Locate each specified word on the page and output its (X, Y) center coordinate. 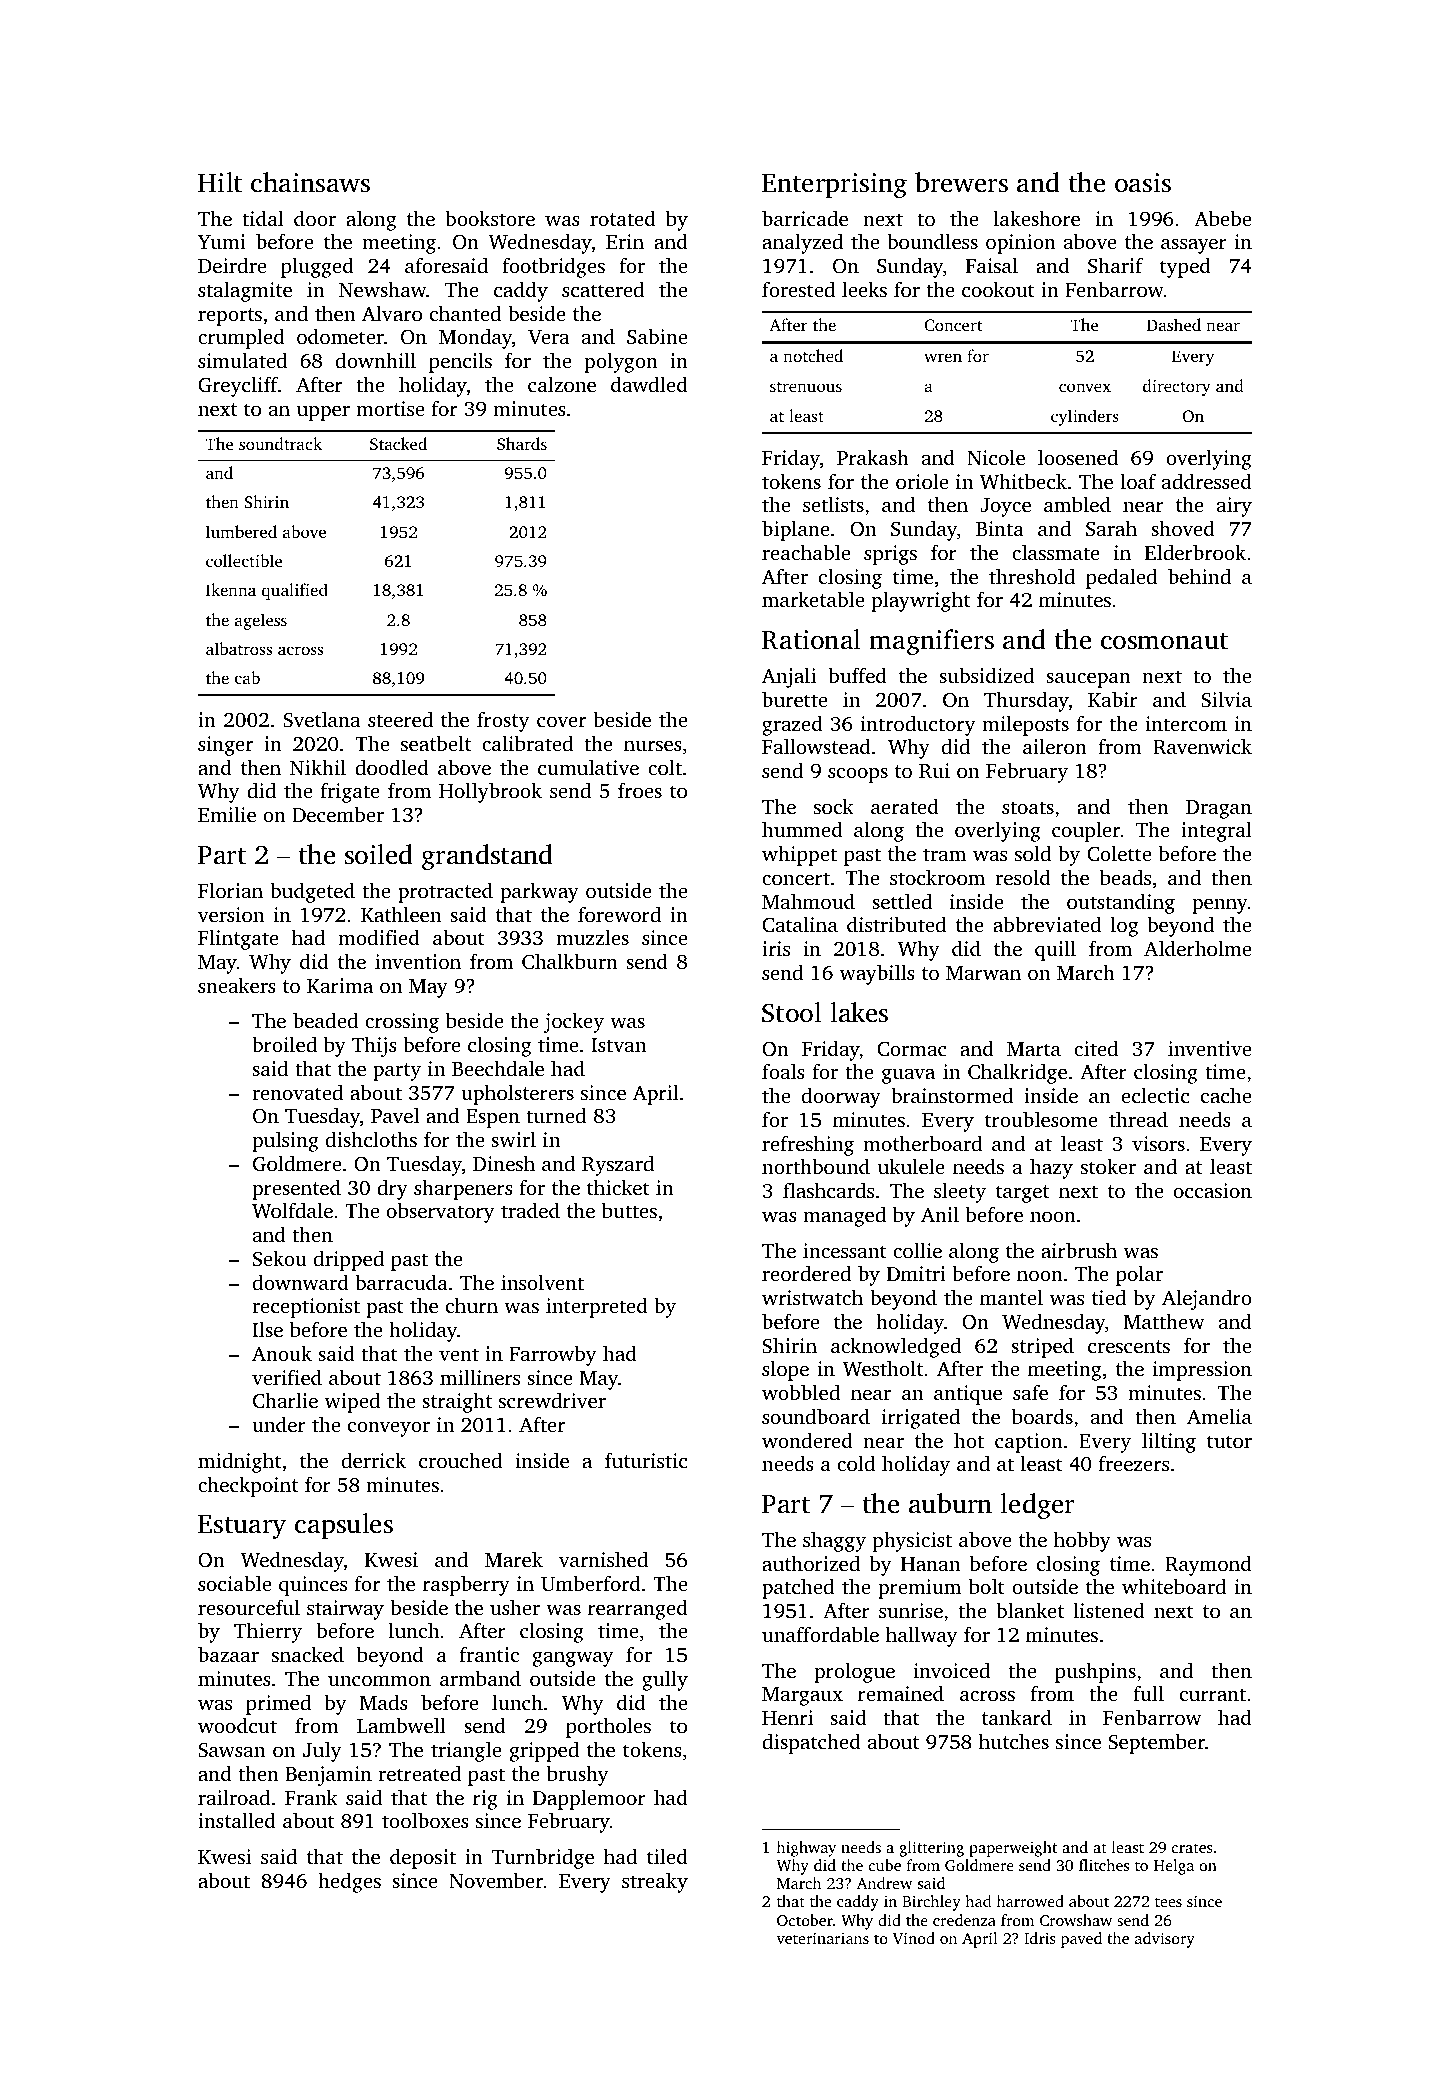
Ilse (267, 1329)
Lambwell (401, 1725)
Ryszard (618, 1165)
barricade (805, 218)
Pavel (395, 1115)
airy (1234, 507)
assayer (1194, 246)
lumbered (241, 531)
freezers (1134, 1463)
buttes (629, 1210)
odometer (340, 336)
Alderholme (1197, 948)
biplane (796, 530)
